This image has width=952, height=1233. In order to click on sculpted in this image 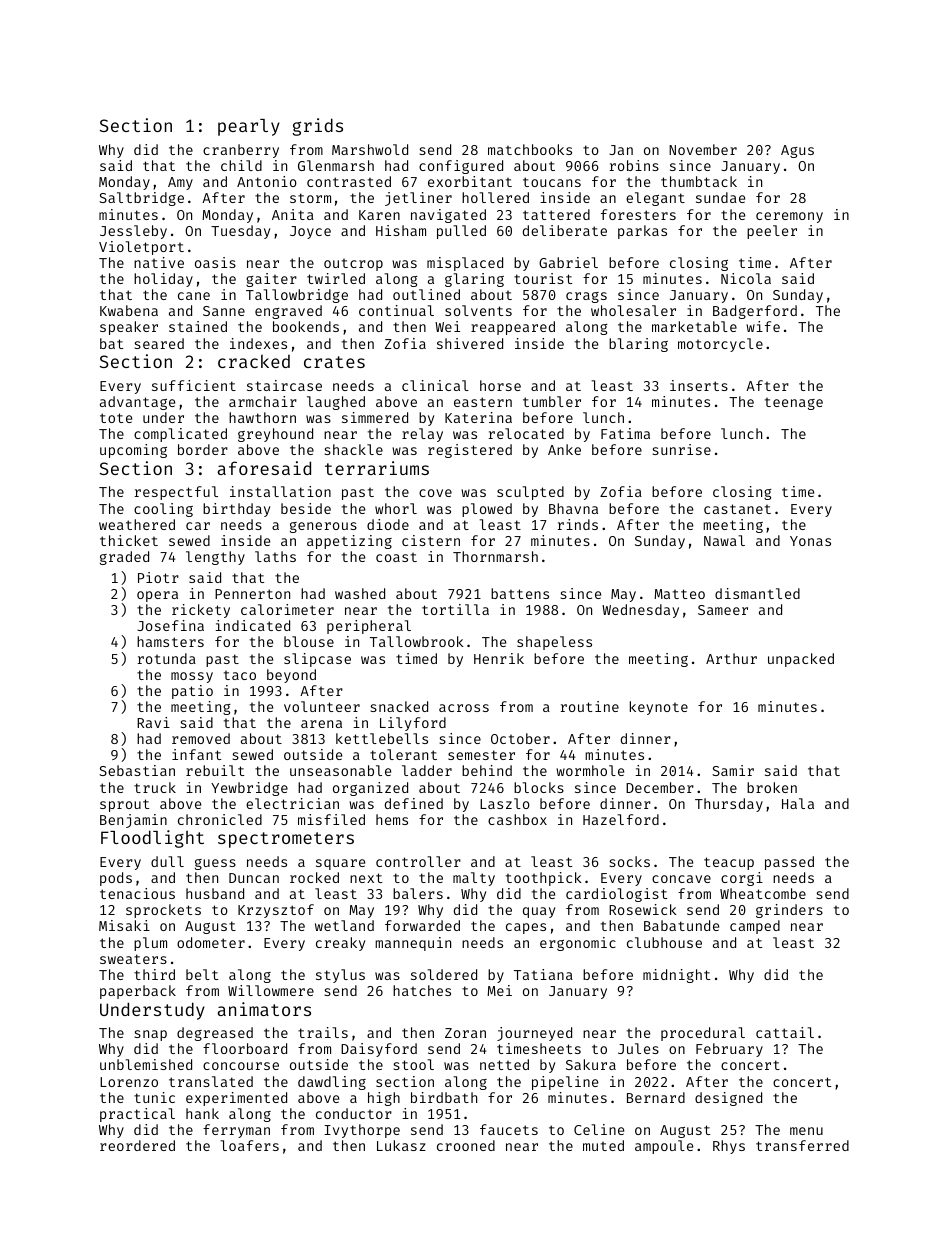, I will do `click(530, 493)`.
